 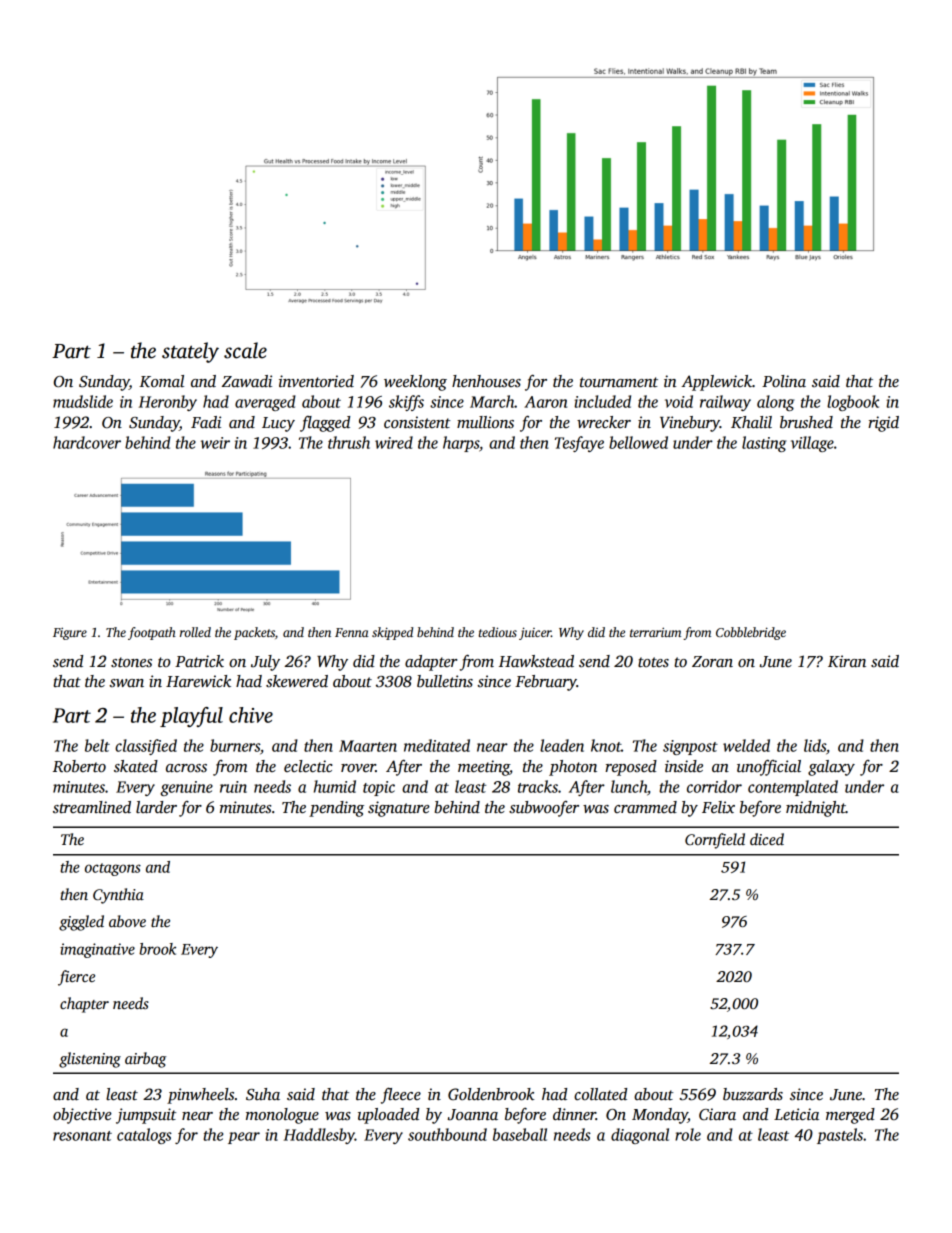 What do you see at coordinates (190, 352) in the screenshot?
I see `stately` at bounding box center [190, 352].
